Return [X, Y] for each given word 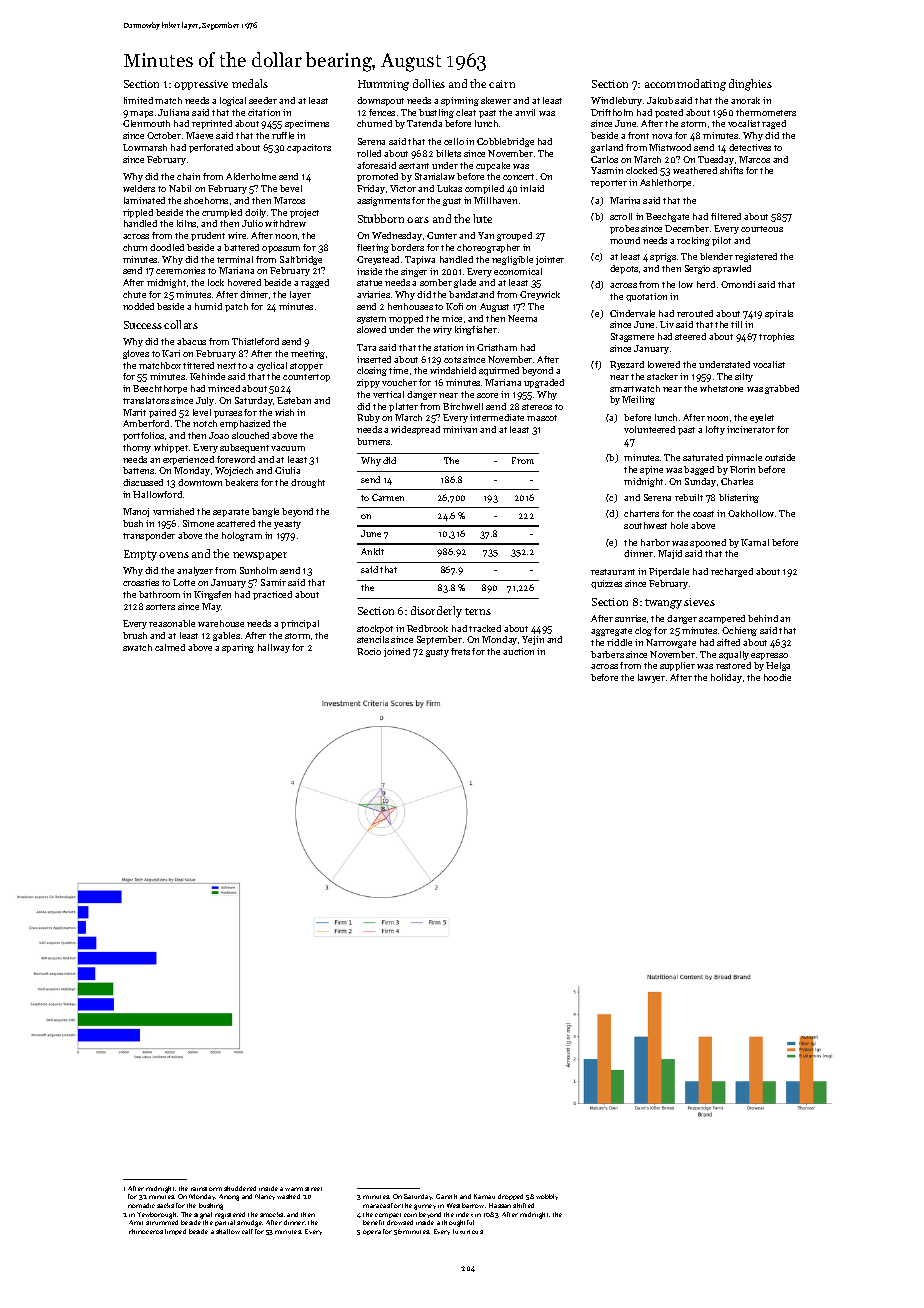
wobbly [547, 1197]
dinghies [750, 85]
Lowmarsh [145, 147]
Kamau [484, 1196]
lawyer [651, 678]
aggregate [611, 632]
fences [382, 112]
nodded [138, 306]
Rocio [369, 651]
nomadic [141, 1205]
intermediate [497, 417]
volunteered [649, 429]
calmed [170, 647]
